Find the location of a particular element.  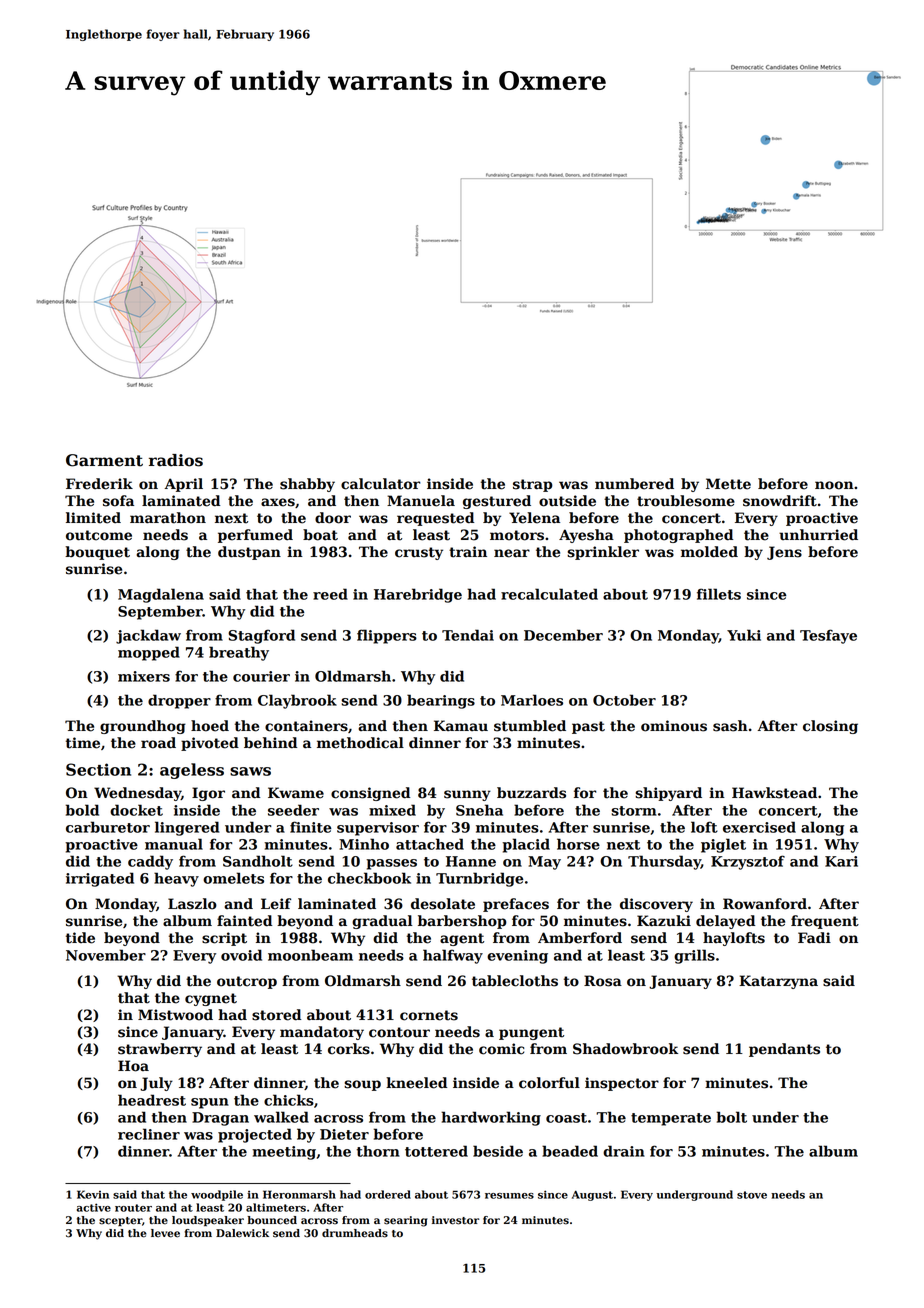

Kevin is located at coordinates (93, 1194).
